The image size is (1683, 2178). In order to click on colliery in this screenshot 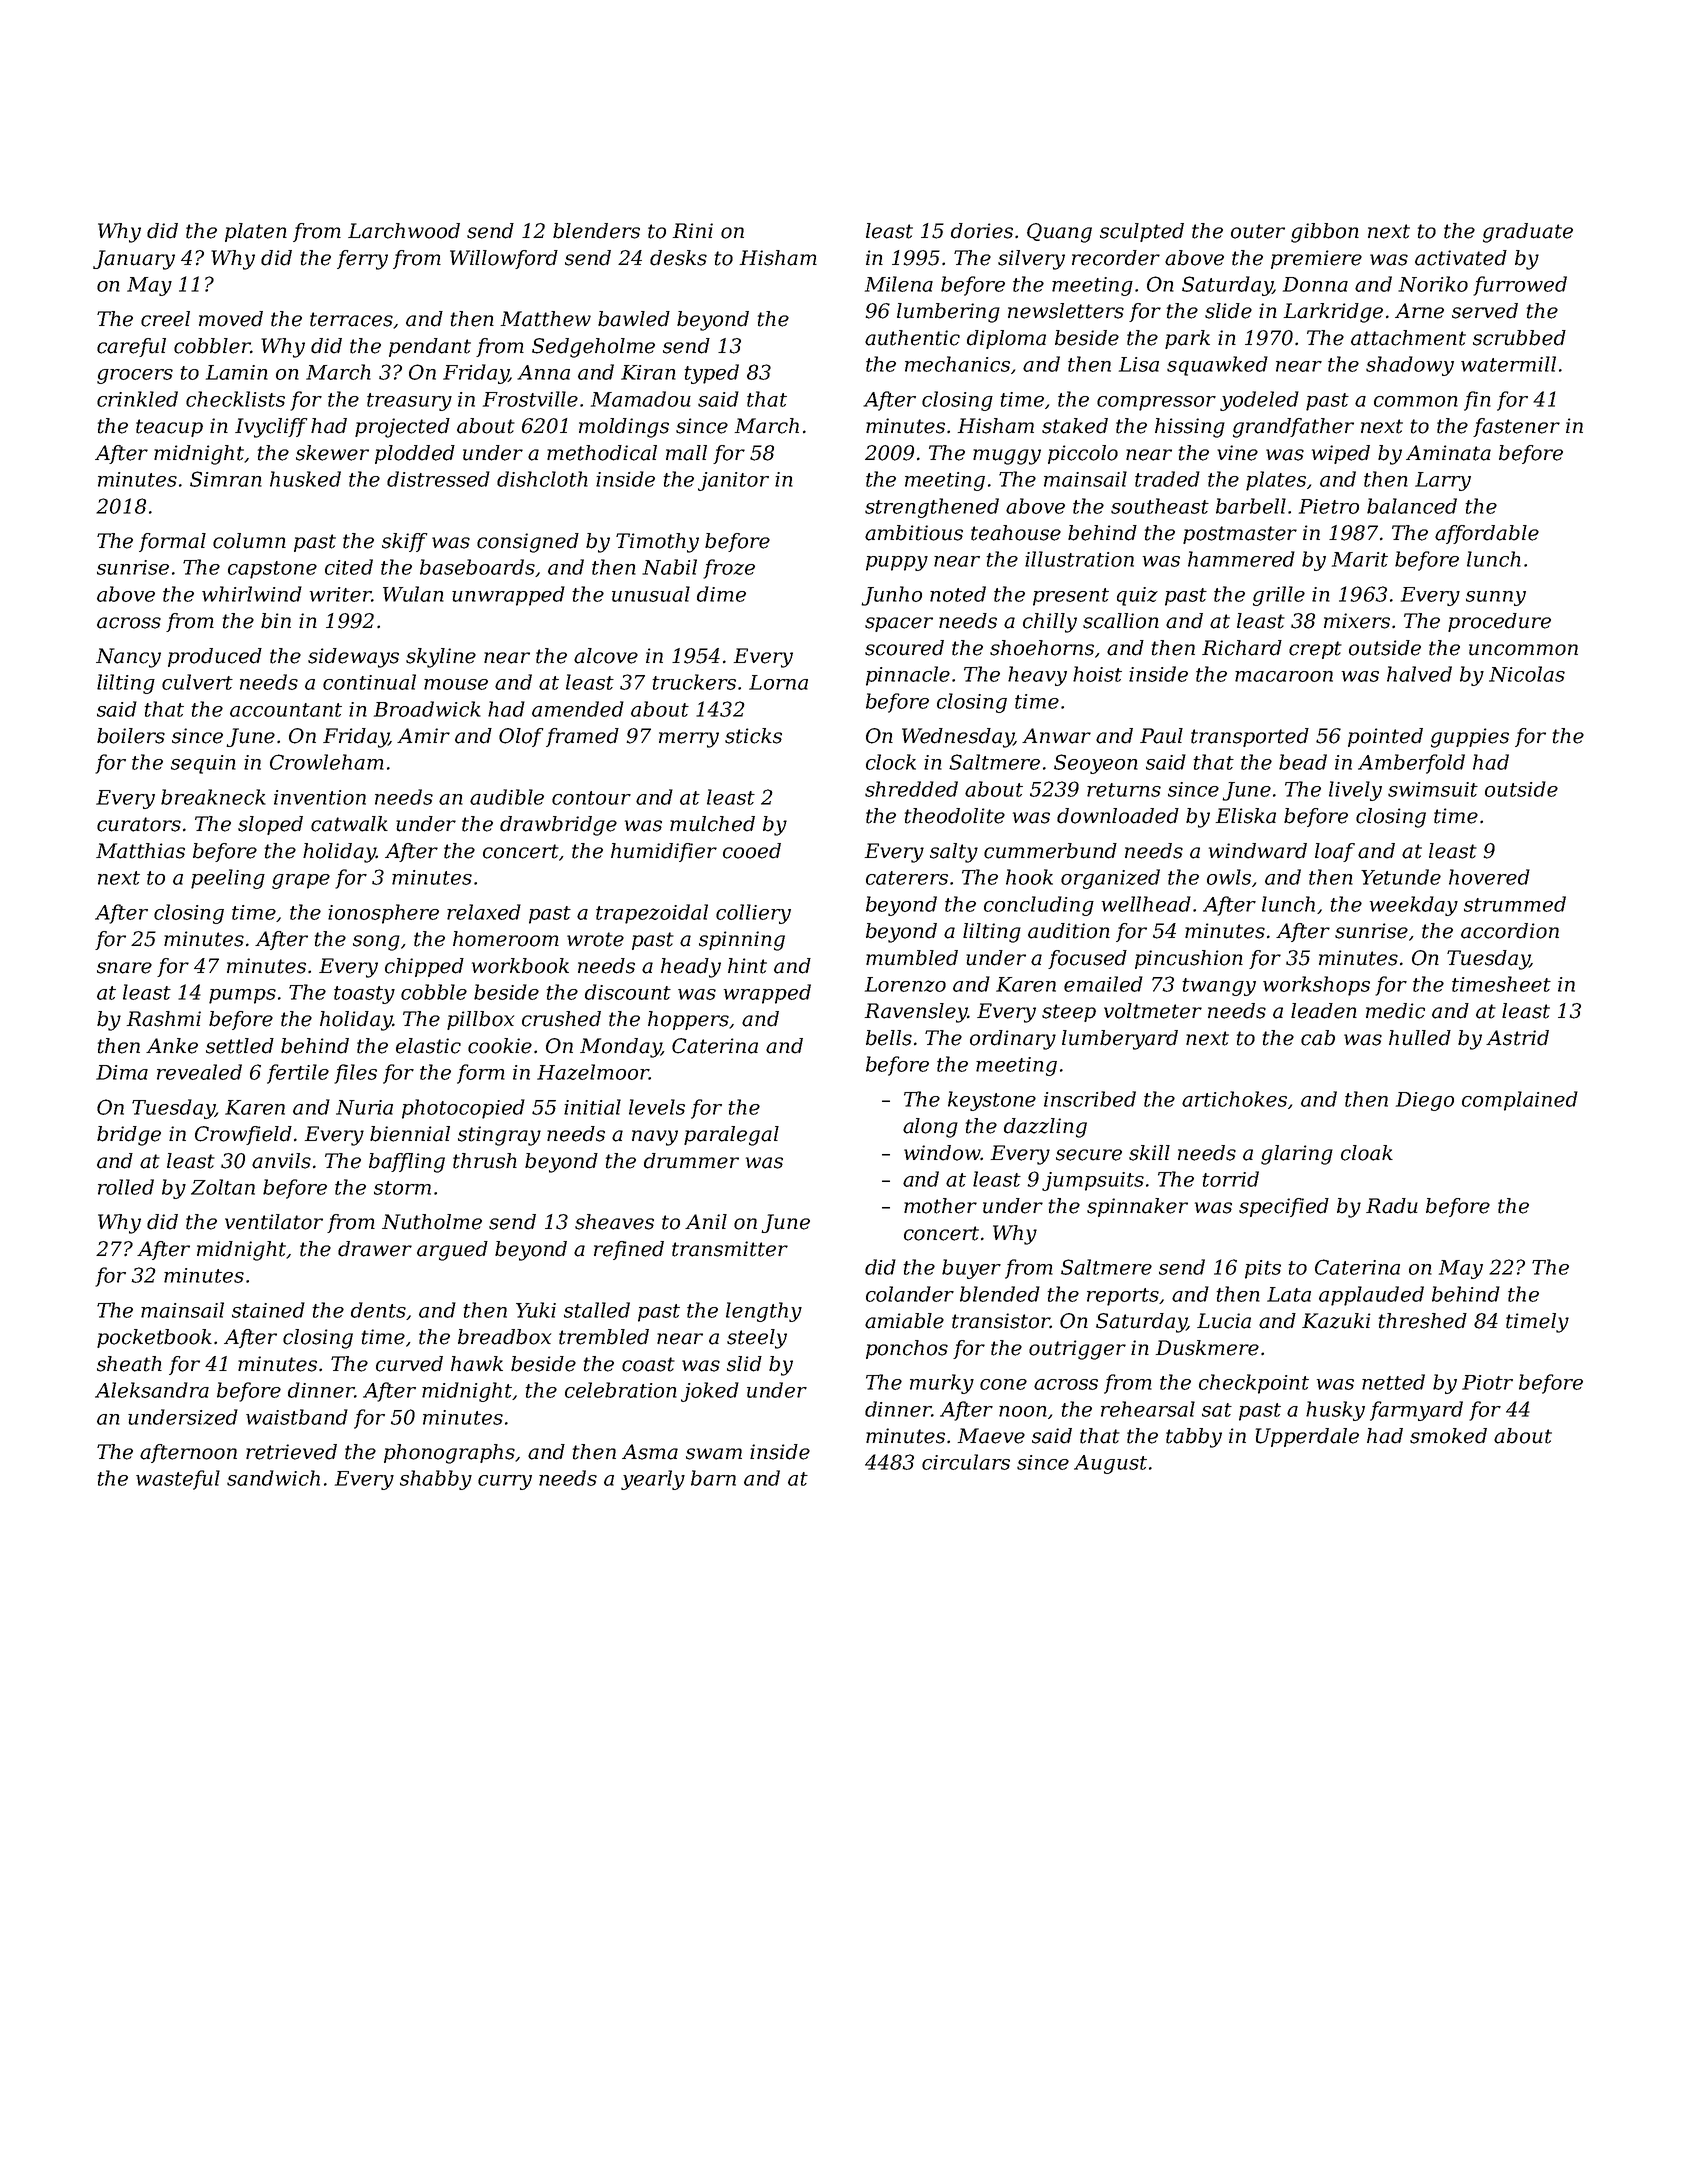, I will do `click(753, 914)`.
